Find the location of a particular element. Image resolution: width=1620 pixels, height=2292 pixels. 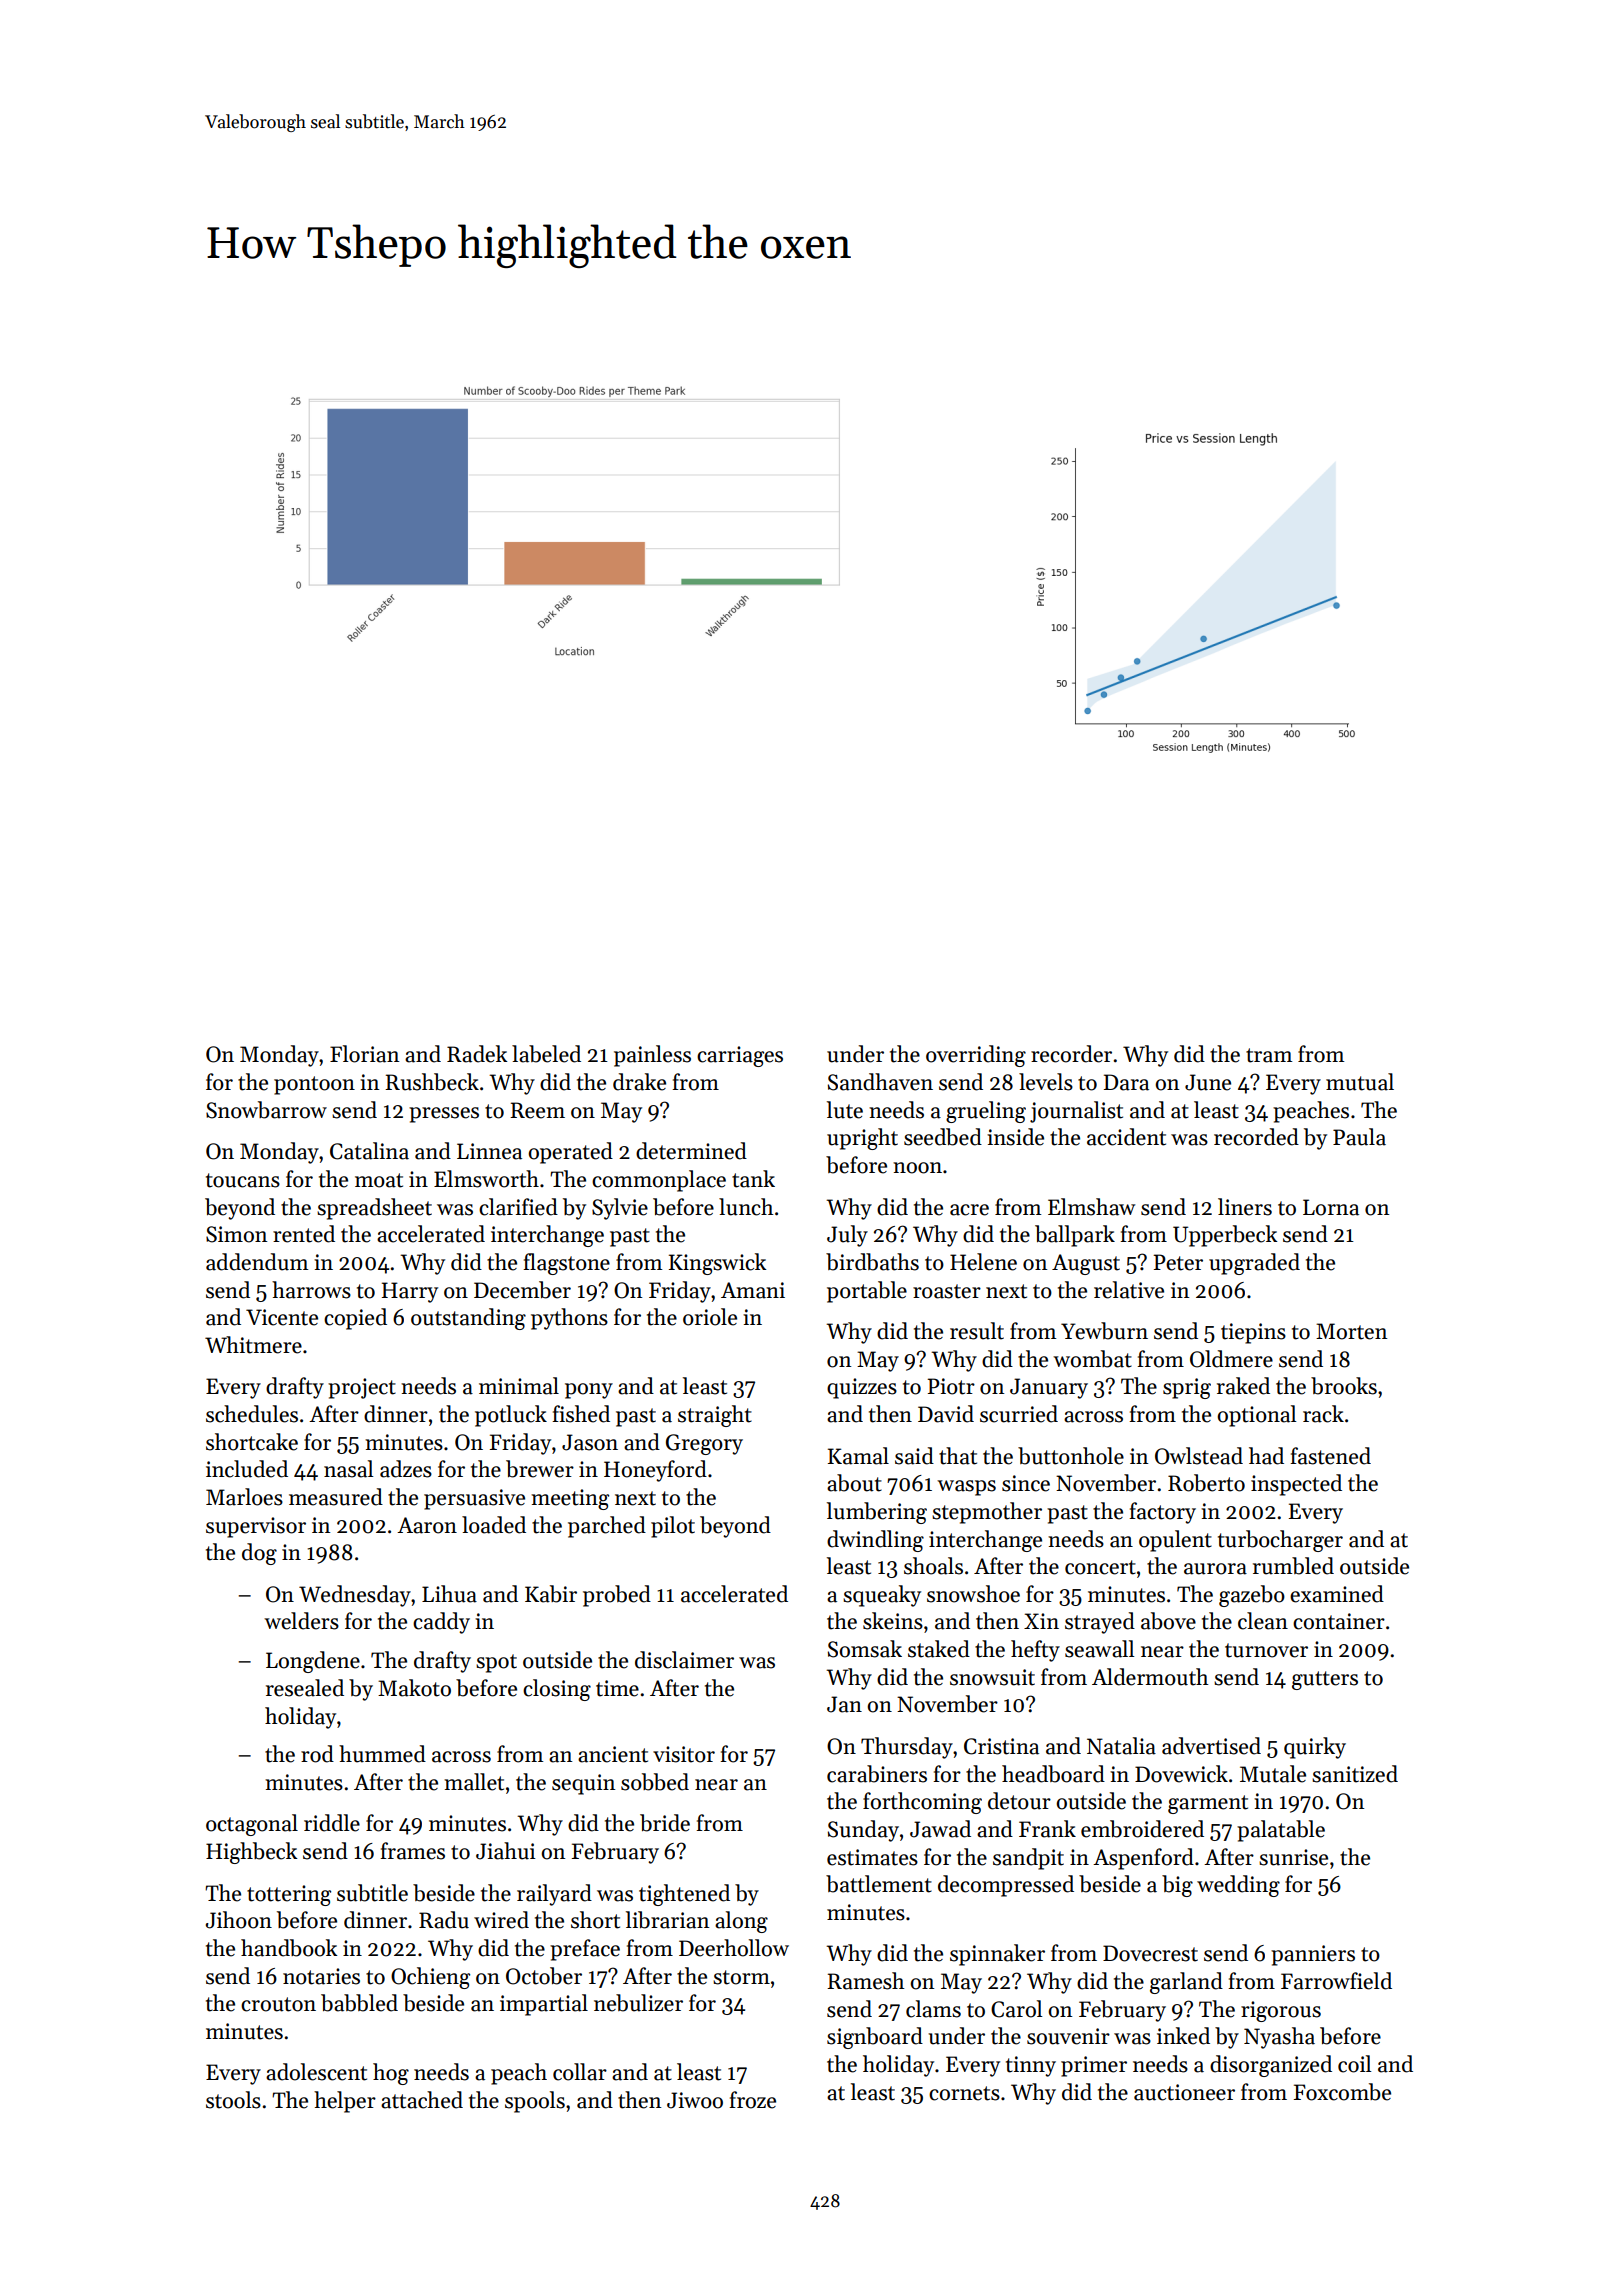

welders is located at coordinates (301, 1621).
